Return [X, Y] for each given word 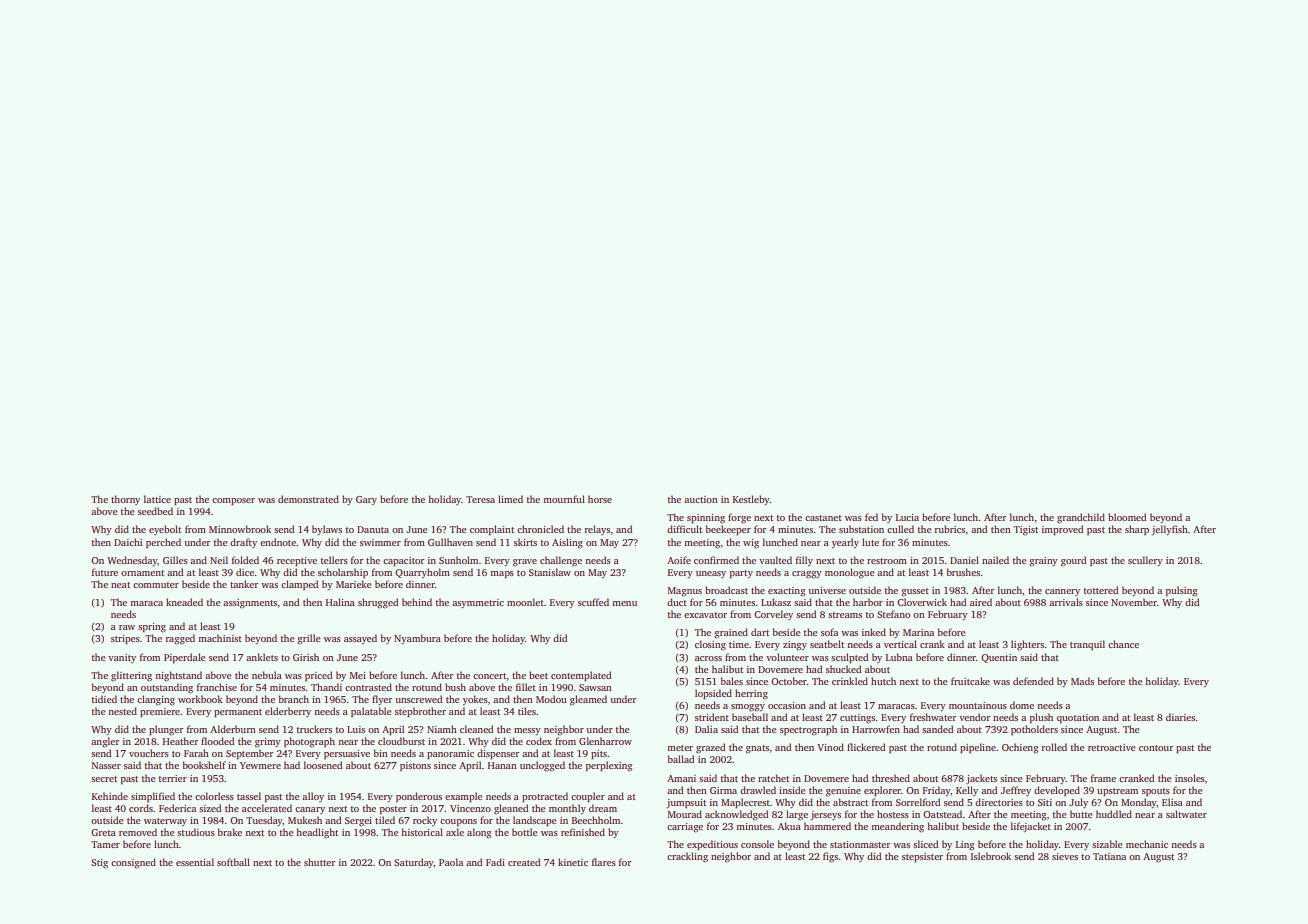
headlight [317, 833]
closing [710, 645]
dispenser [498, 754]
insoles [1190, 778]
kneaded [184, 602]
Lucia [907, 517]
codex [539, 741]
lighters [1027, 645]
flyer [382, 700]
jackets [981, 779]
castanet [823, 518]
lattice [157, 499]
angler [105, 742]
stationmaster [860, 844]
